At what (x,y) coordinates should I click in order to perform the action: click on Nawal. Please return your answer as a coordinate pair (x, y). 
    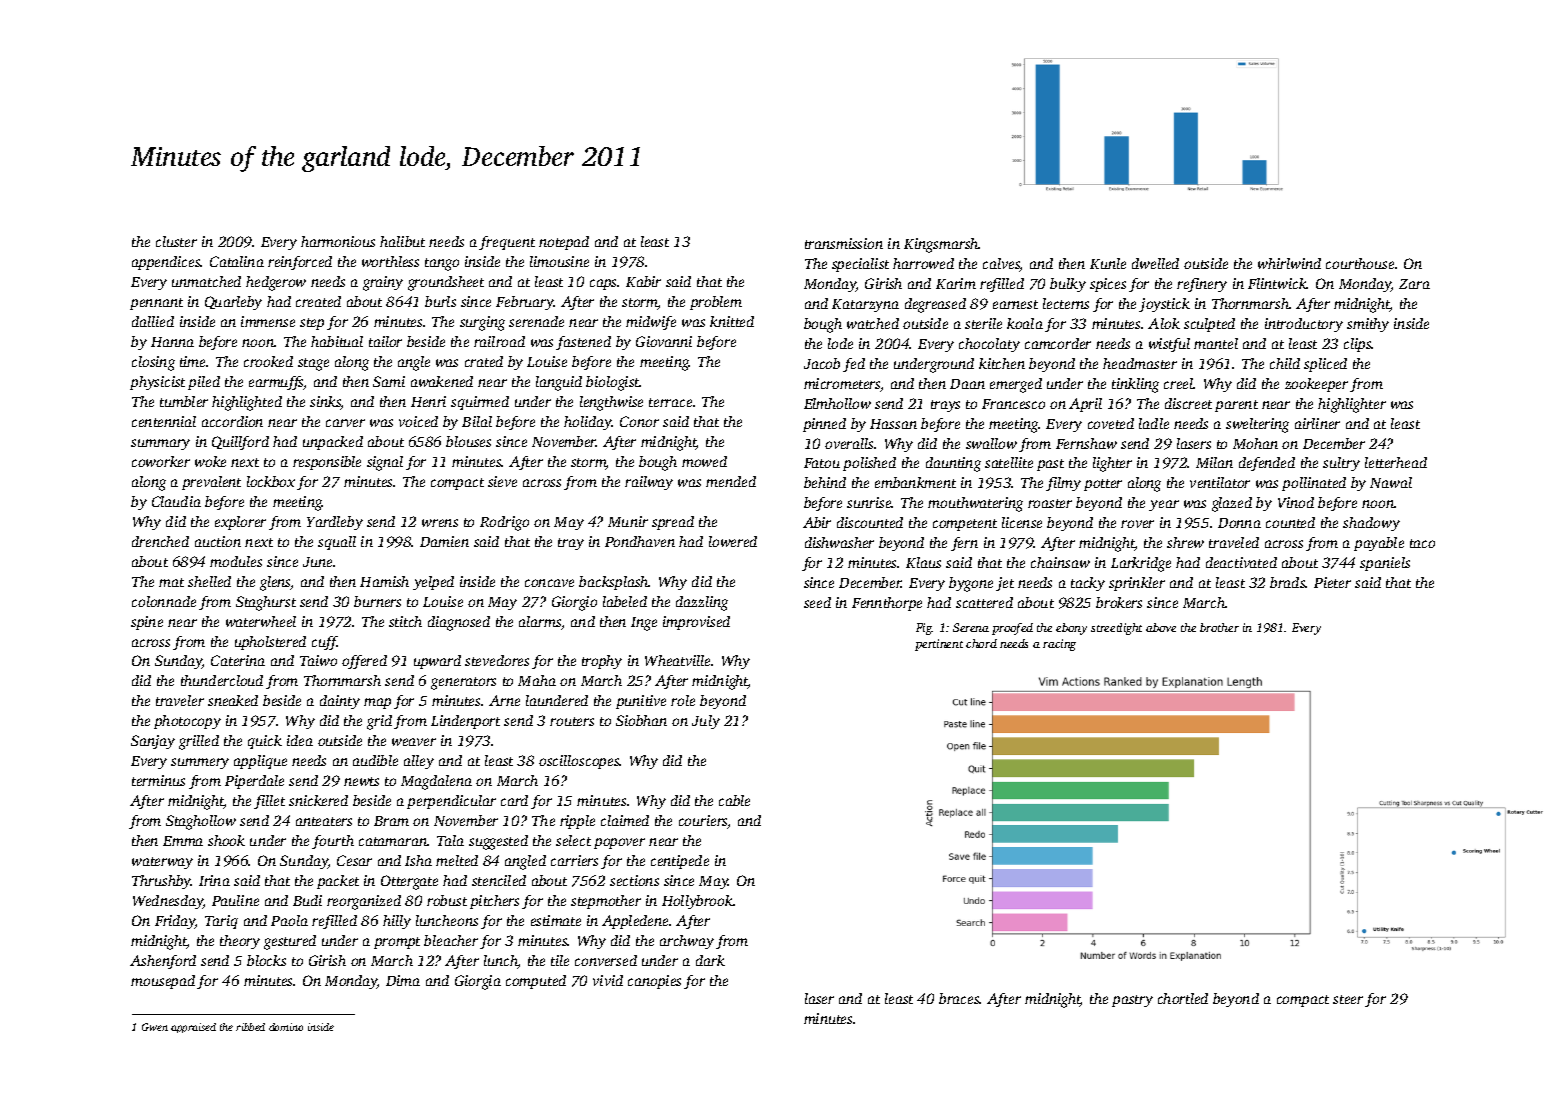
    Looking at the image, I should click on (1391, 482).
